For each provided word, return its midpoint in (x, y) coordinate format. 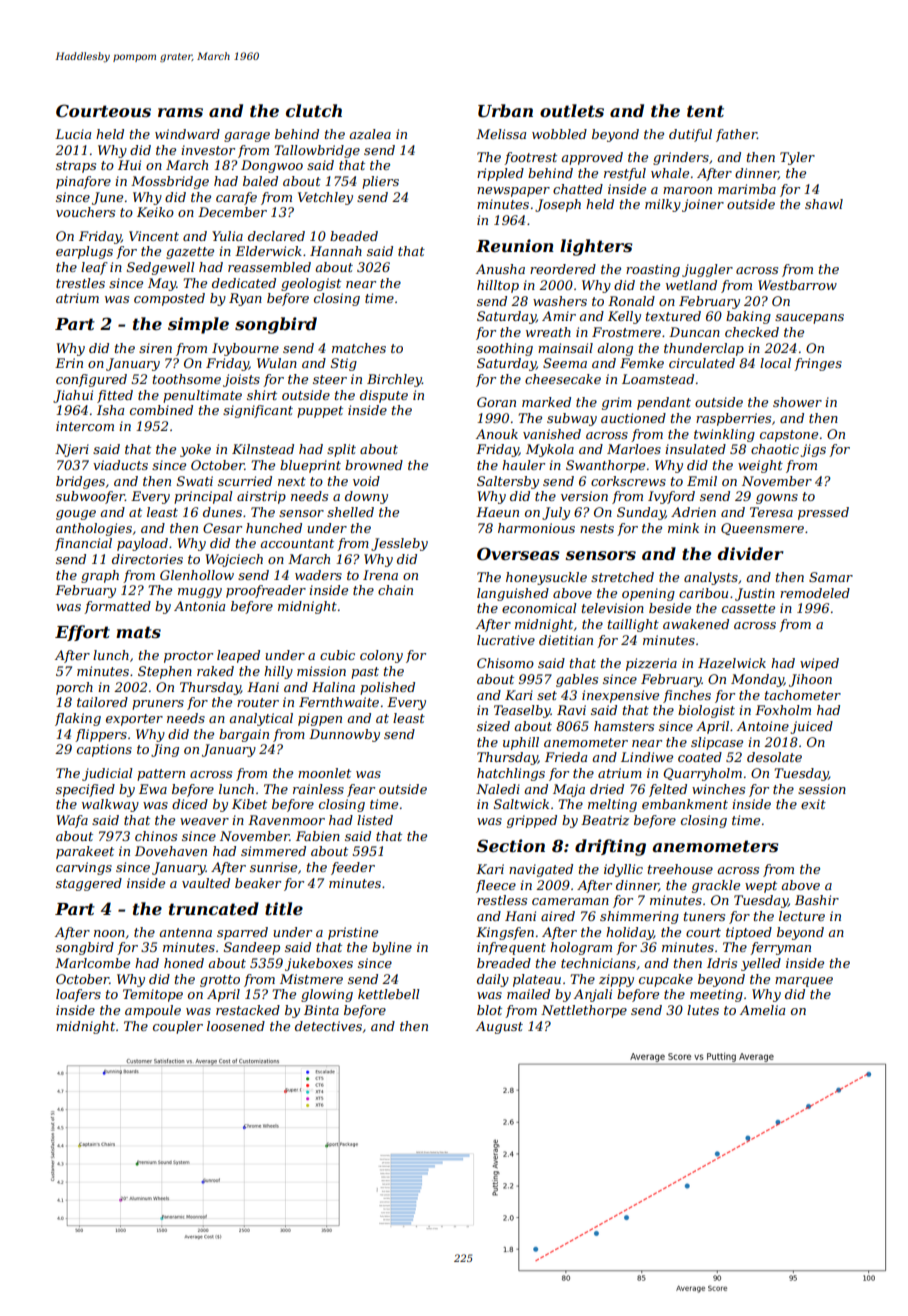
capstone (789, 436)
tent (705, 111)
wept (761, 887)
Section (511, 845)
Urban (505, 111)
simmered (273, 851)
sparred (242, 933)
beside (670, 608)
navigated (541, 870)
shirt (262, 395)
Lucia (73, 134)
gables (577, 680)
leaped (238, 656)
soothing (505, 349)
